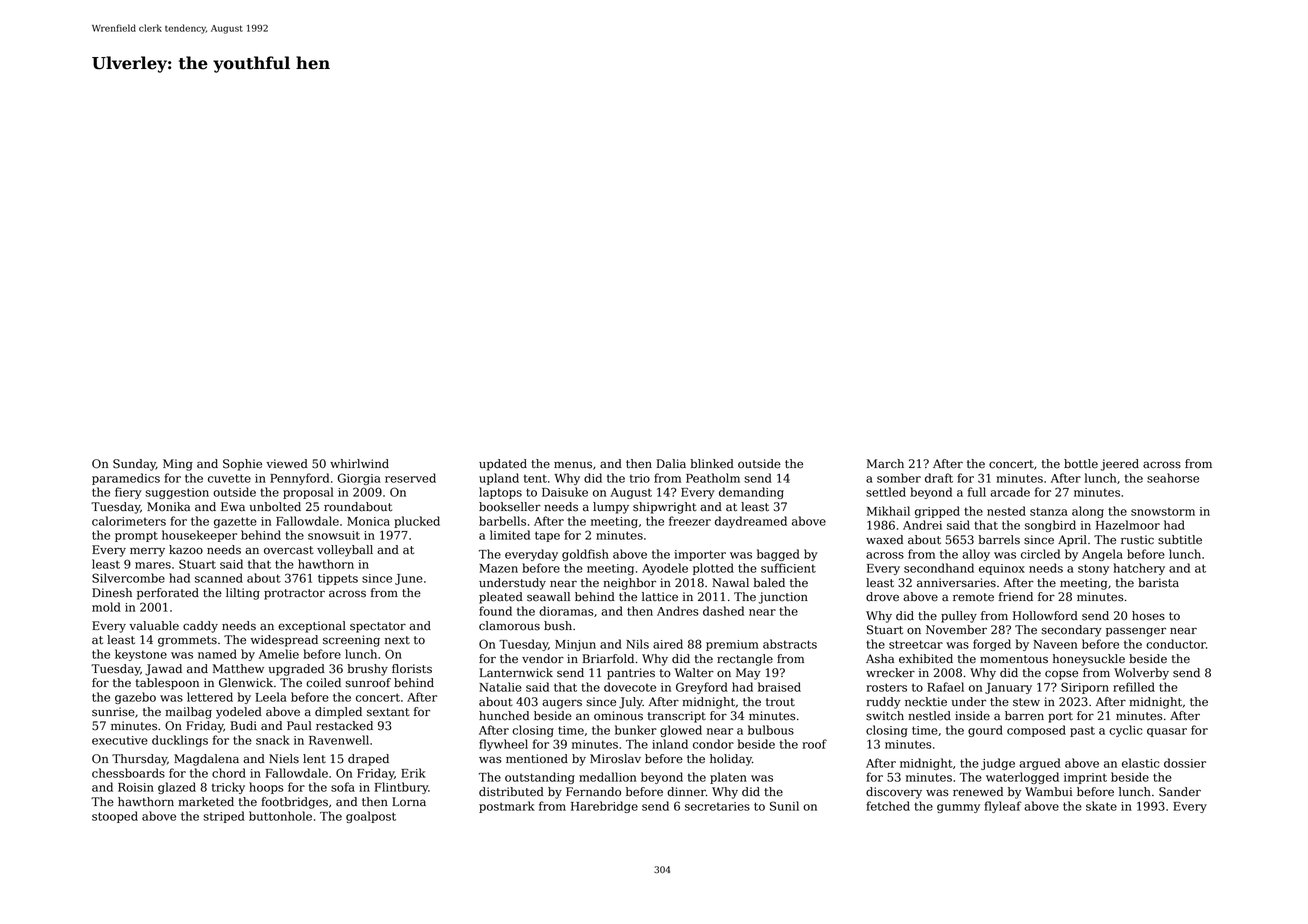 This screenshot has width=1308, height=924. I want to click on sunrise, so click(113, 712).
